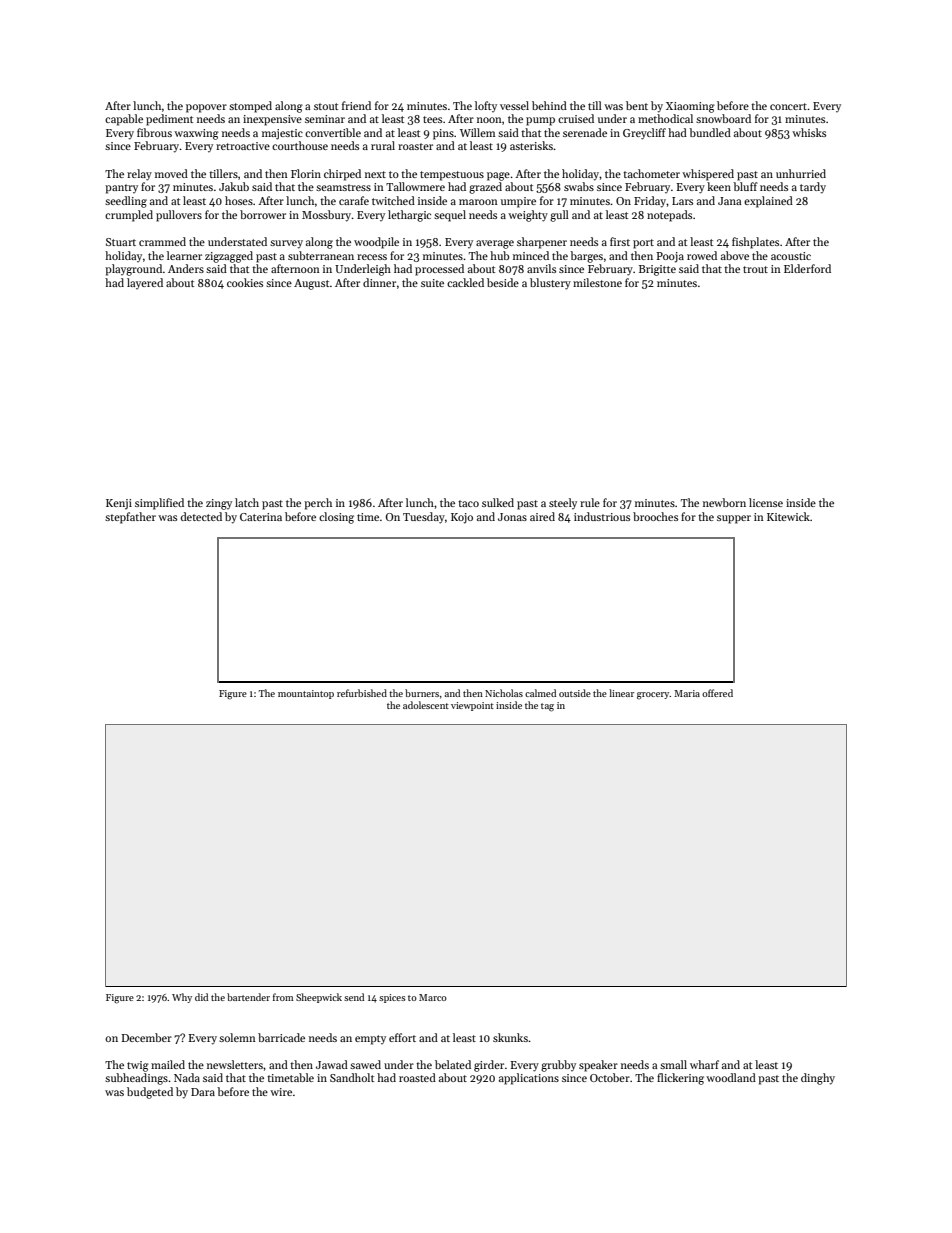 The image size is (952, 1233). What do you see at coordinates (433, 997) in the page?
I see `Marco` at bounding box center [433, 997].
